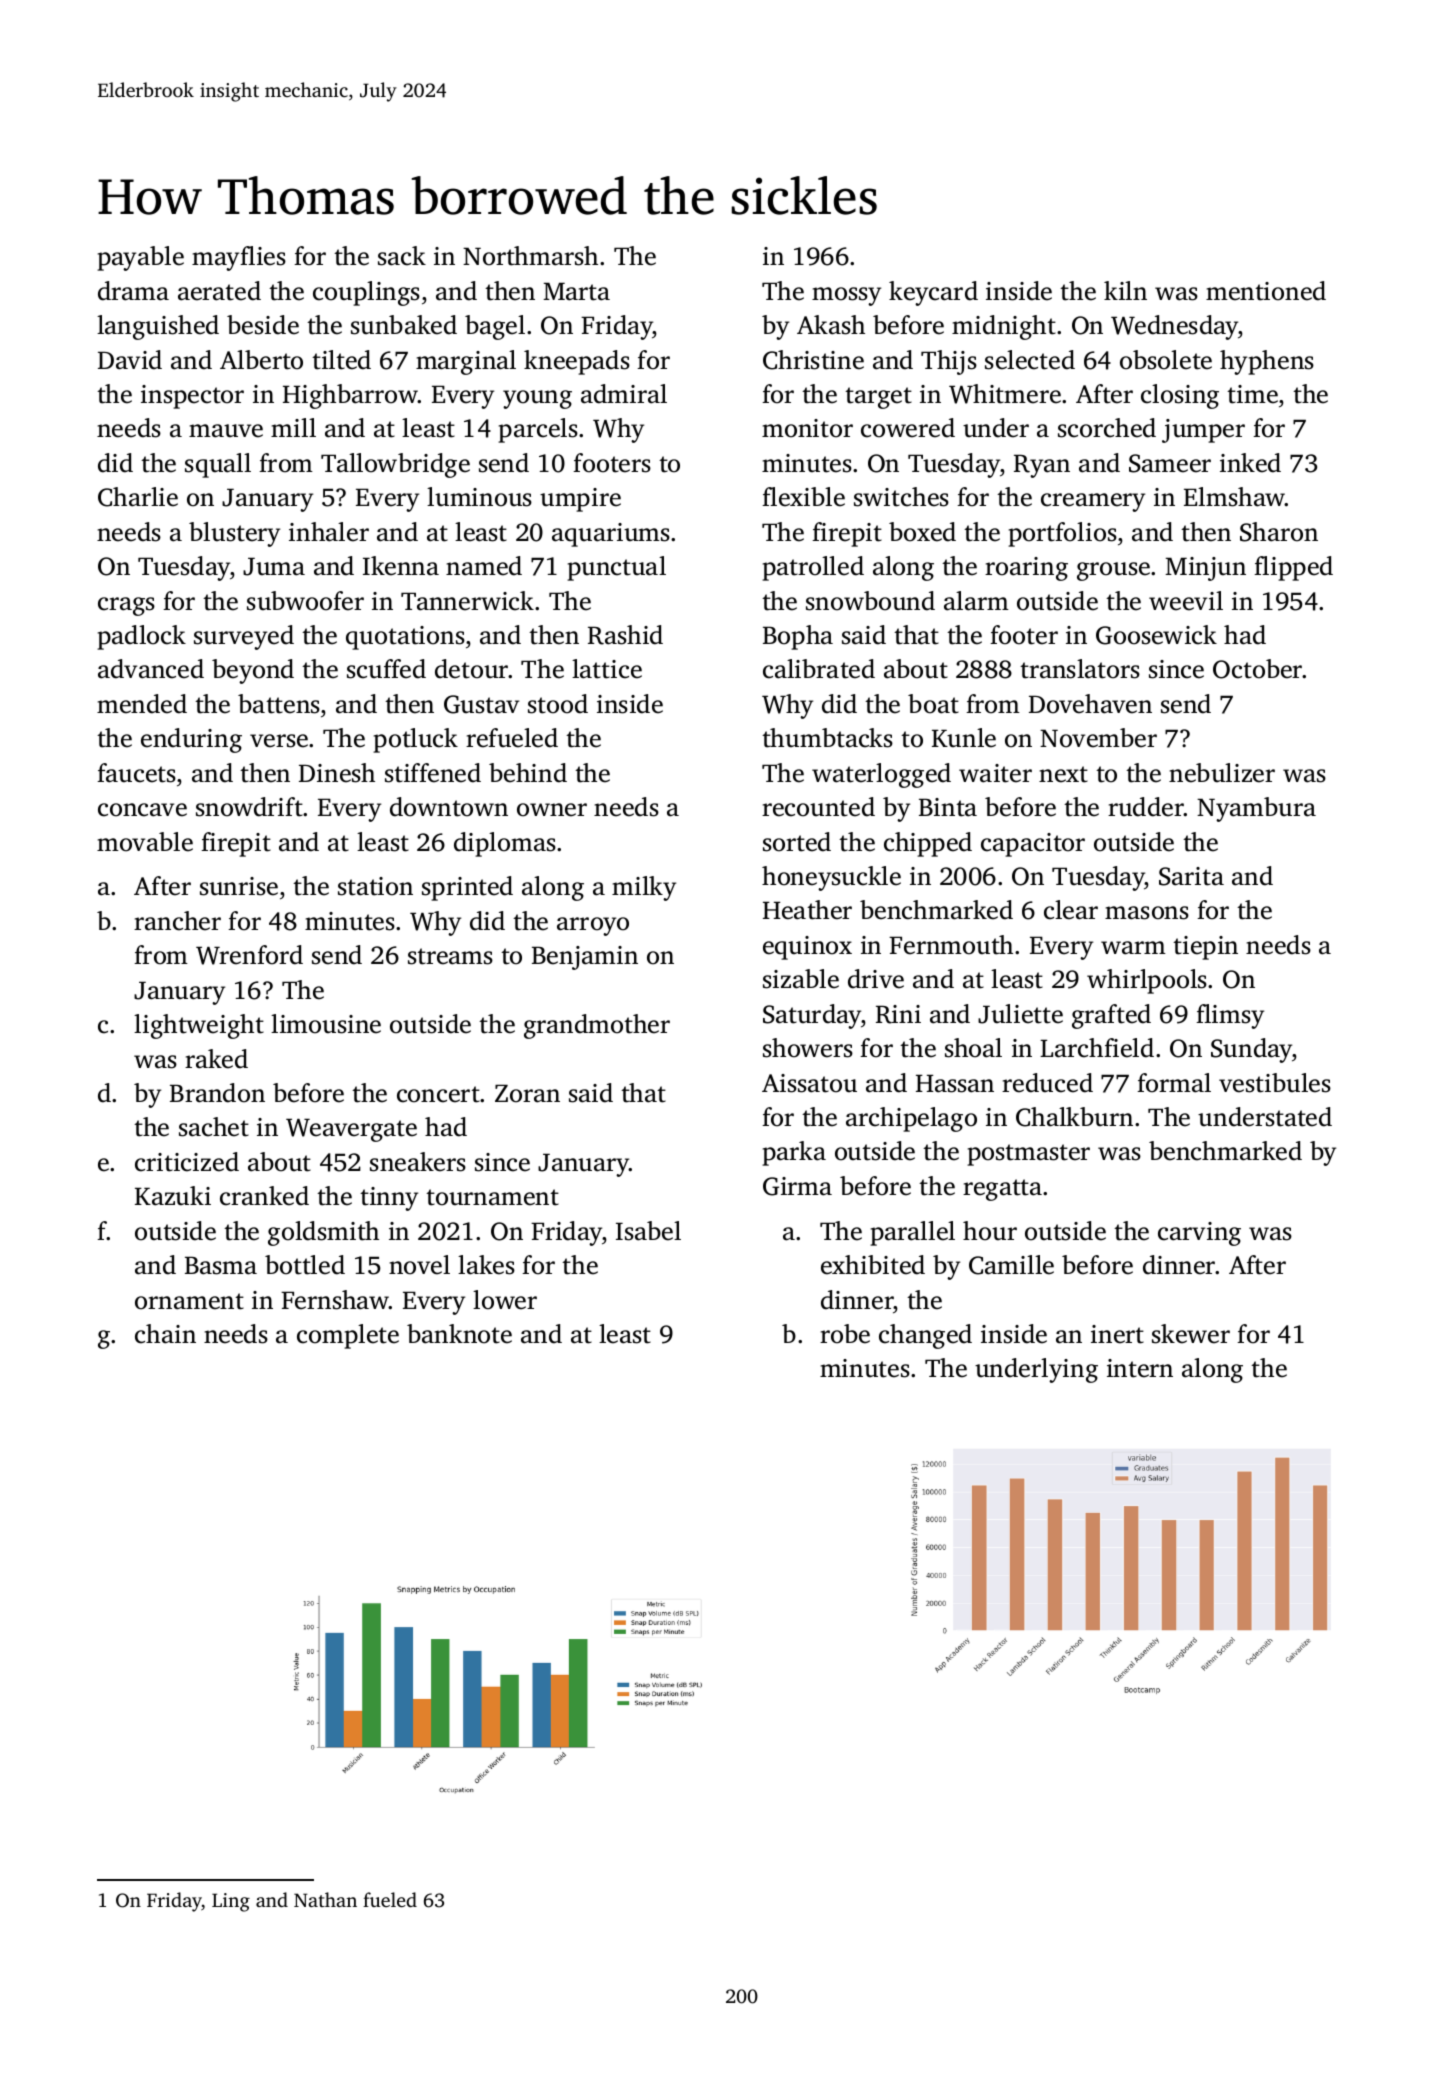  What do you see at coordinates (217, 1093) in the page?
I see `Brandon` at bounding box center [217, 1093].
